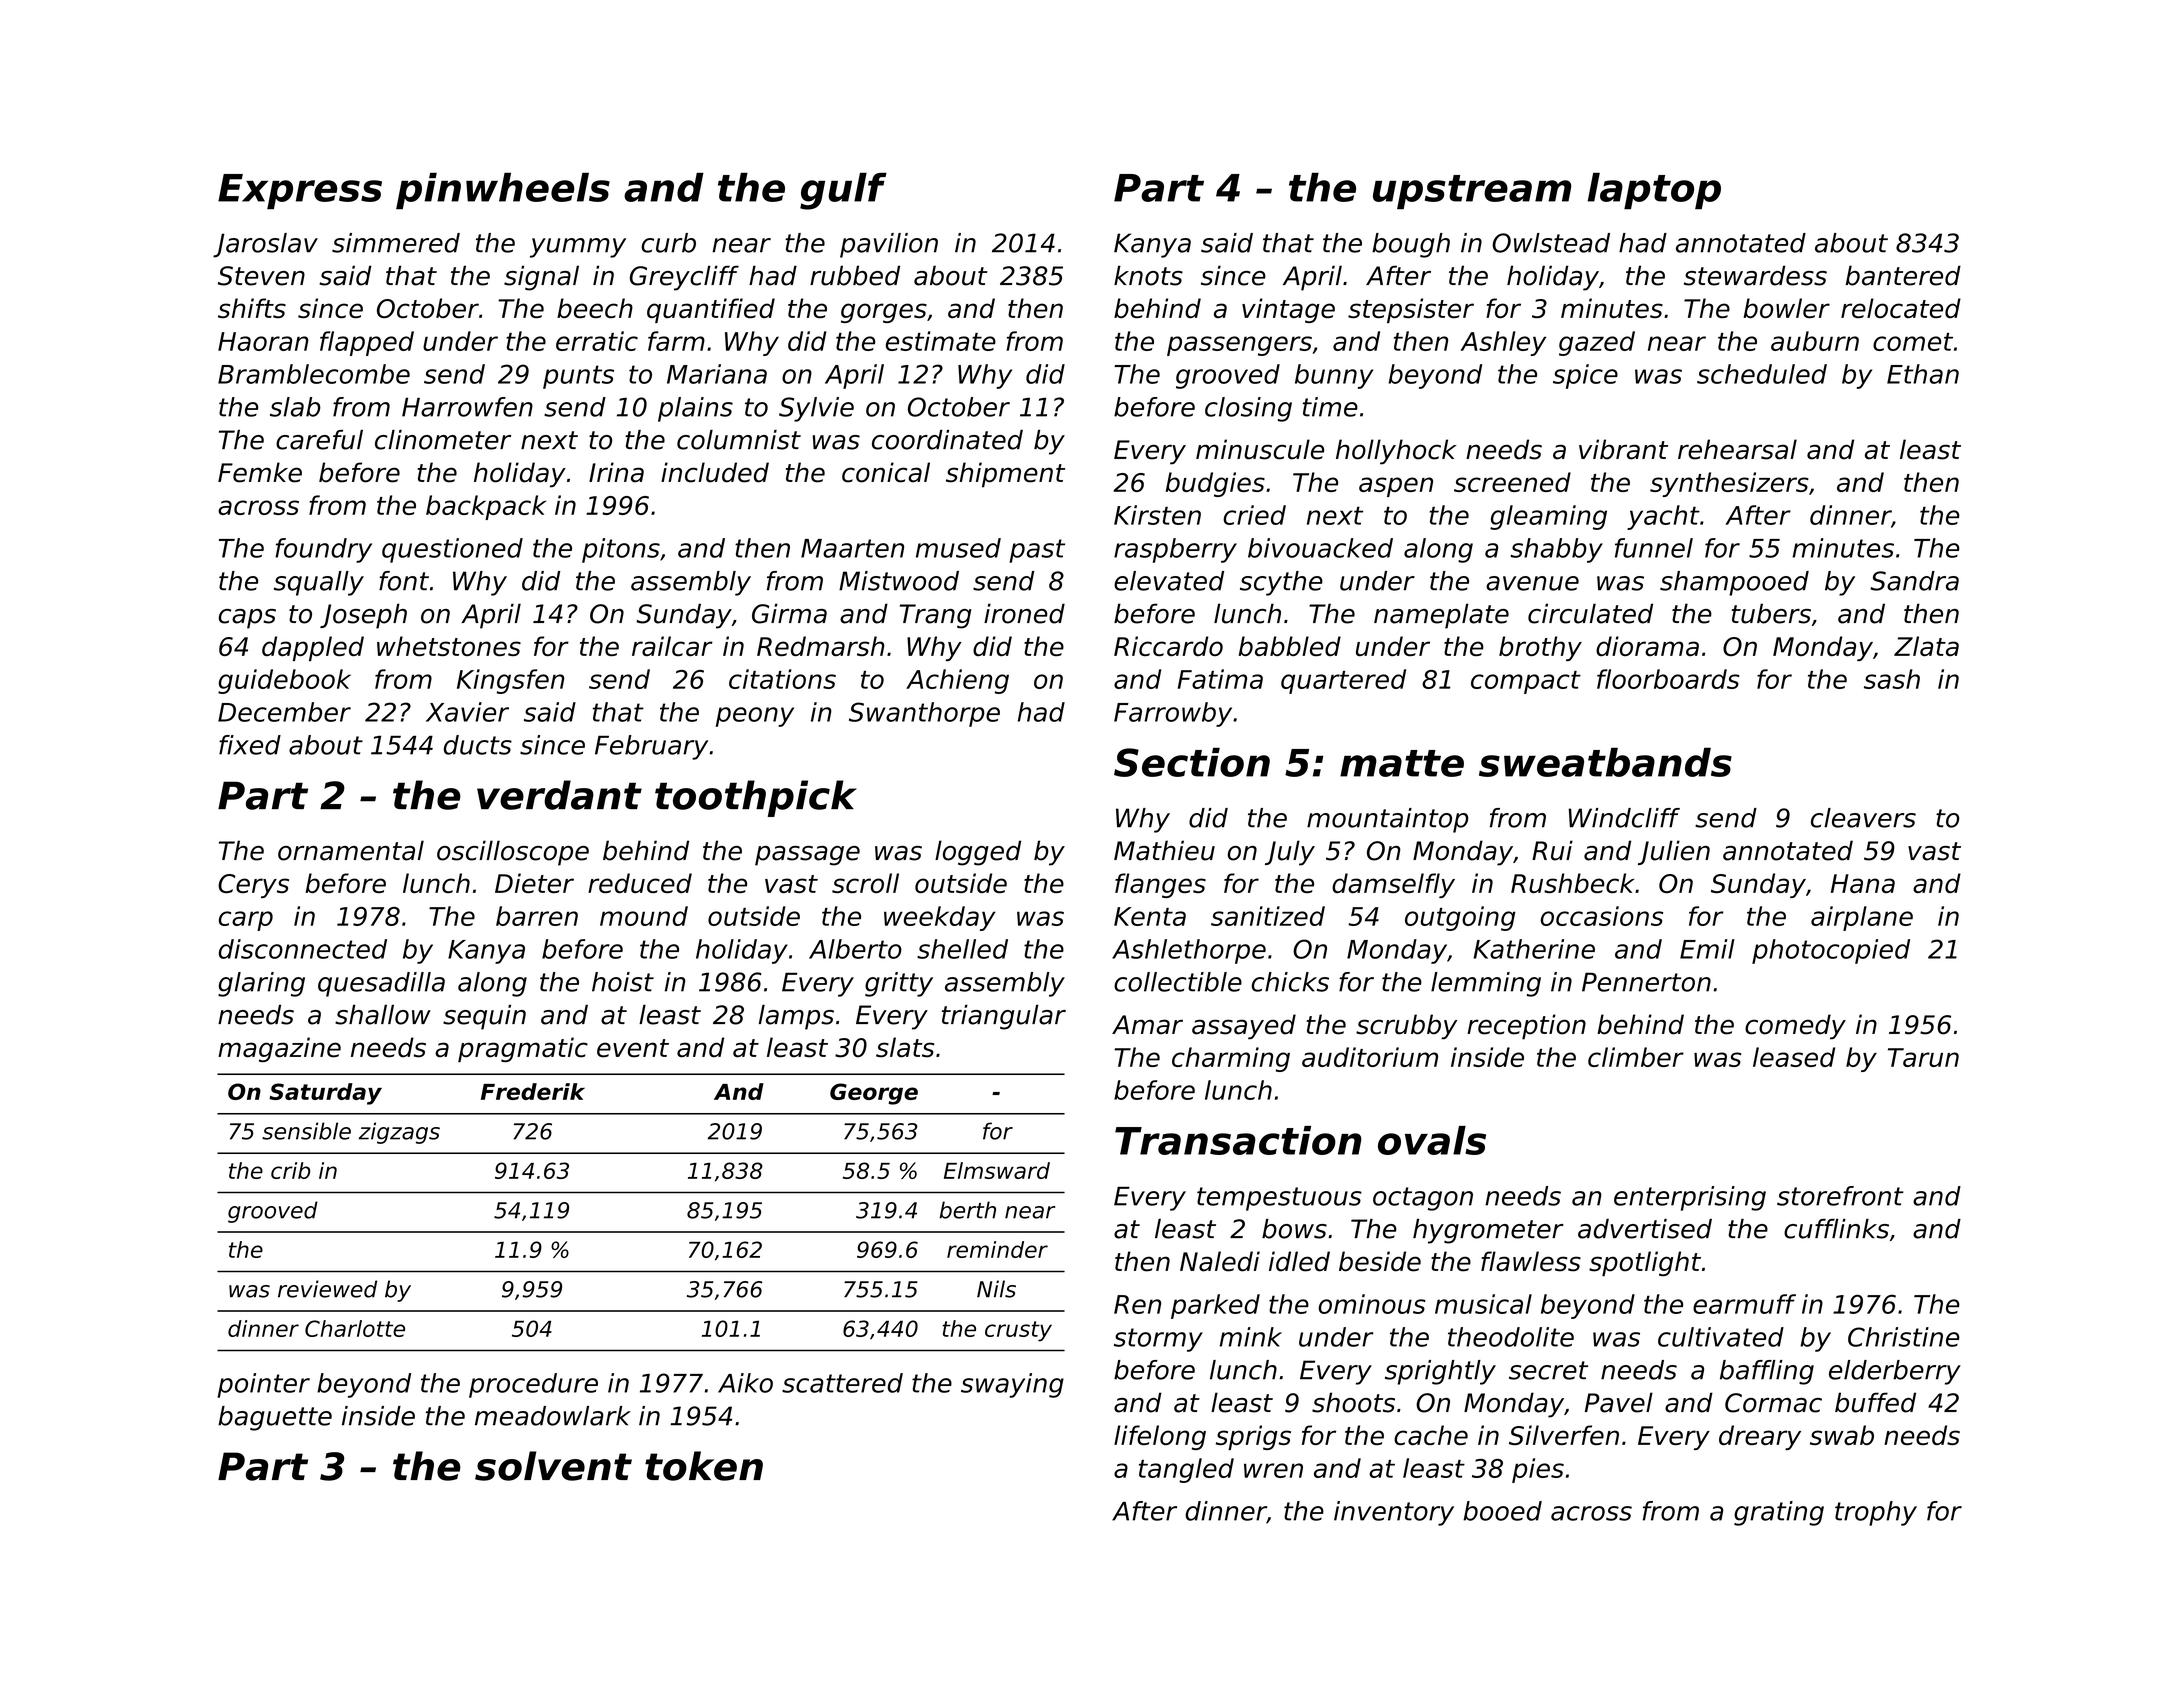 The image size is (2178, 1683). I want to click on Aiko, so click(745, 1383).
